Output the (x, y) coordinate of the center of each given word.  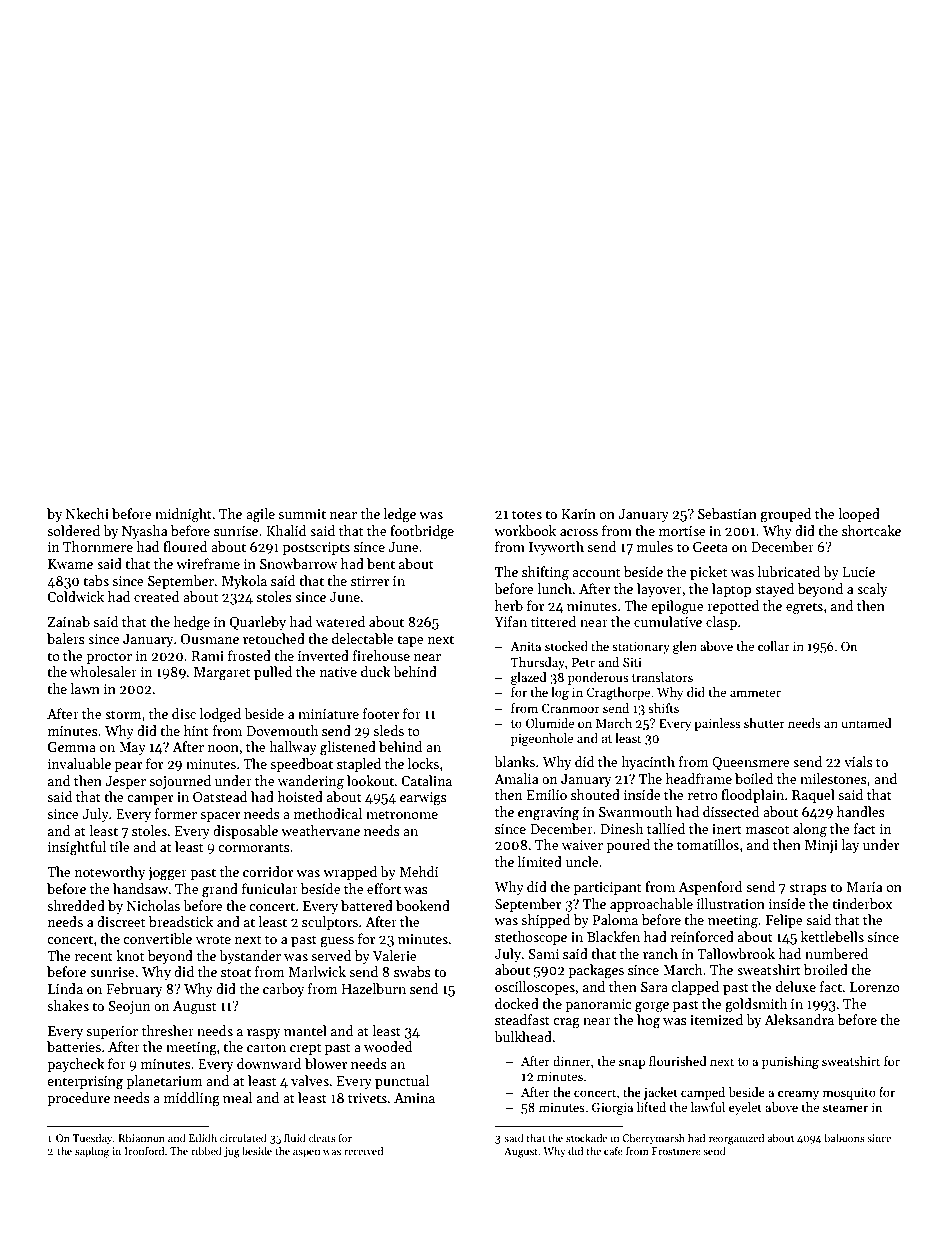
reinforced (702, 936)
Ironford (144, 1150)
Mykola (244, 582)
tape (410, 641)
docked (517, 1003)
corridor (268, 871)
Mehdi (419, 871)
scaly (872, 590)
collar (774, 646)
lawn (85, 688)
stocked (566, 646)
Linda (65, 988)
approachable (651, 905)
